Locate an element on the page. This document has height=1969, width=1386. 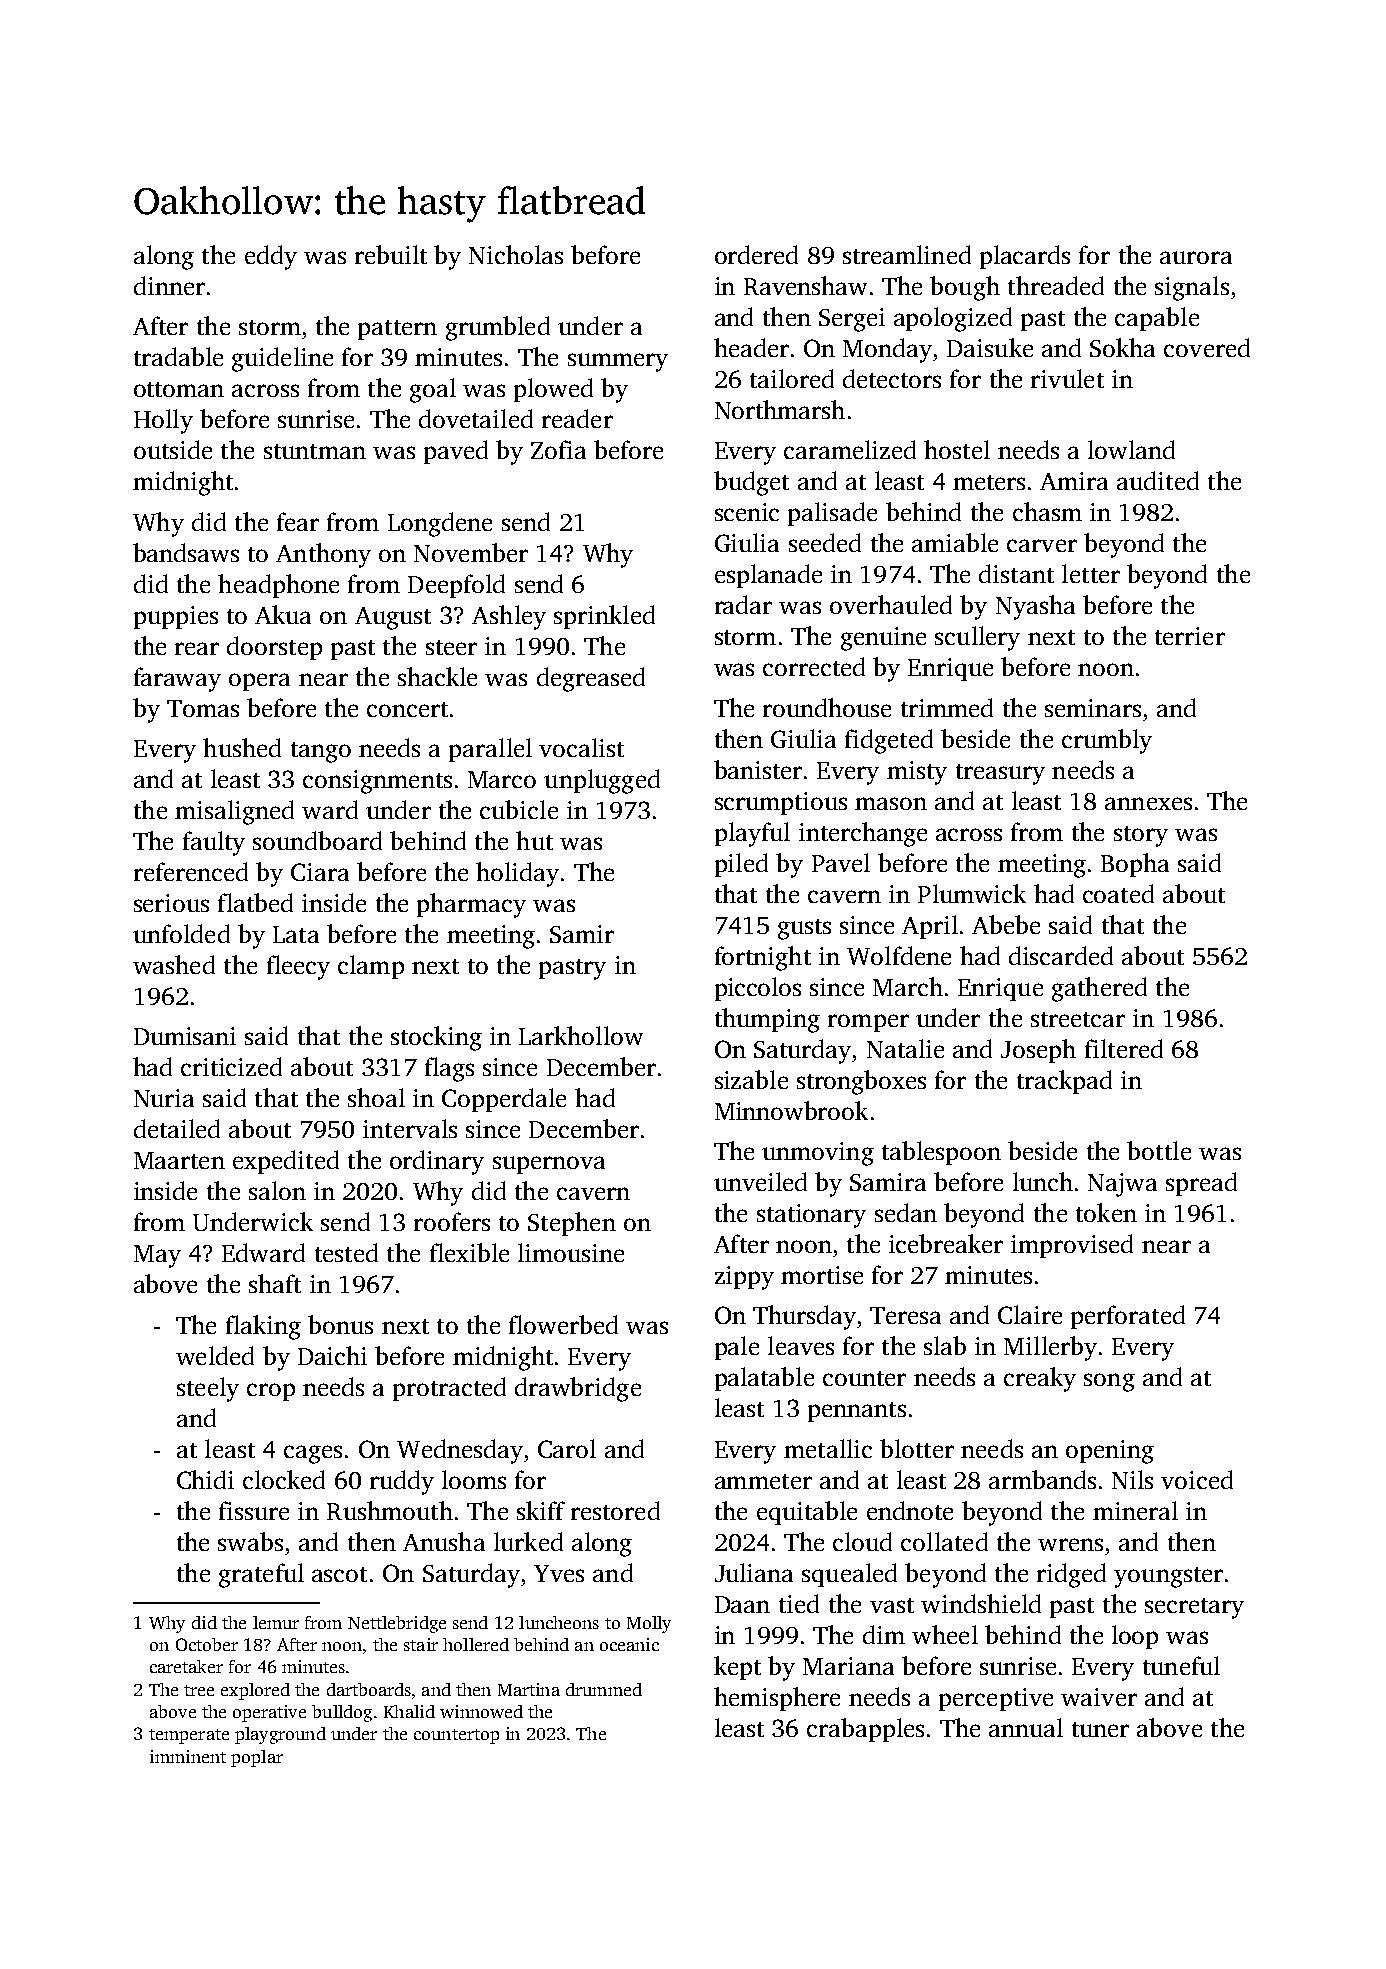
wheel is located at coordinates (945, 1634).
